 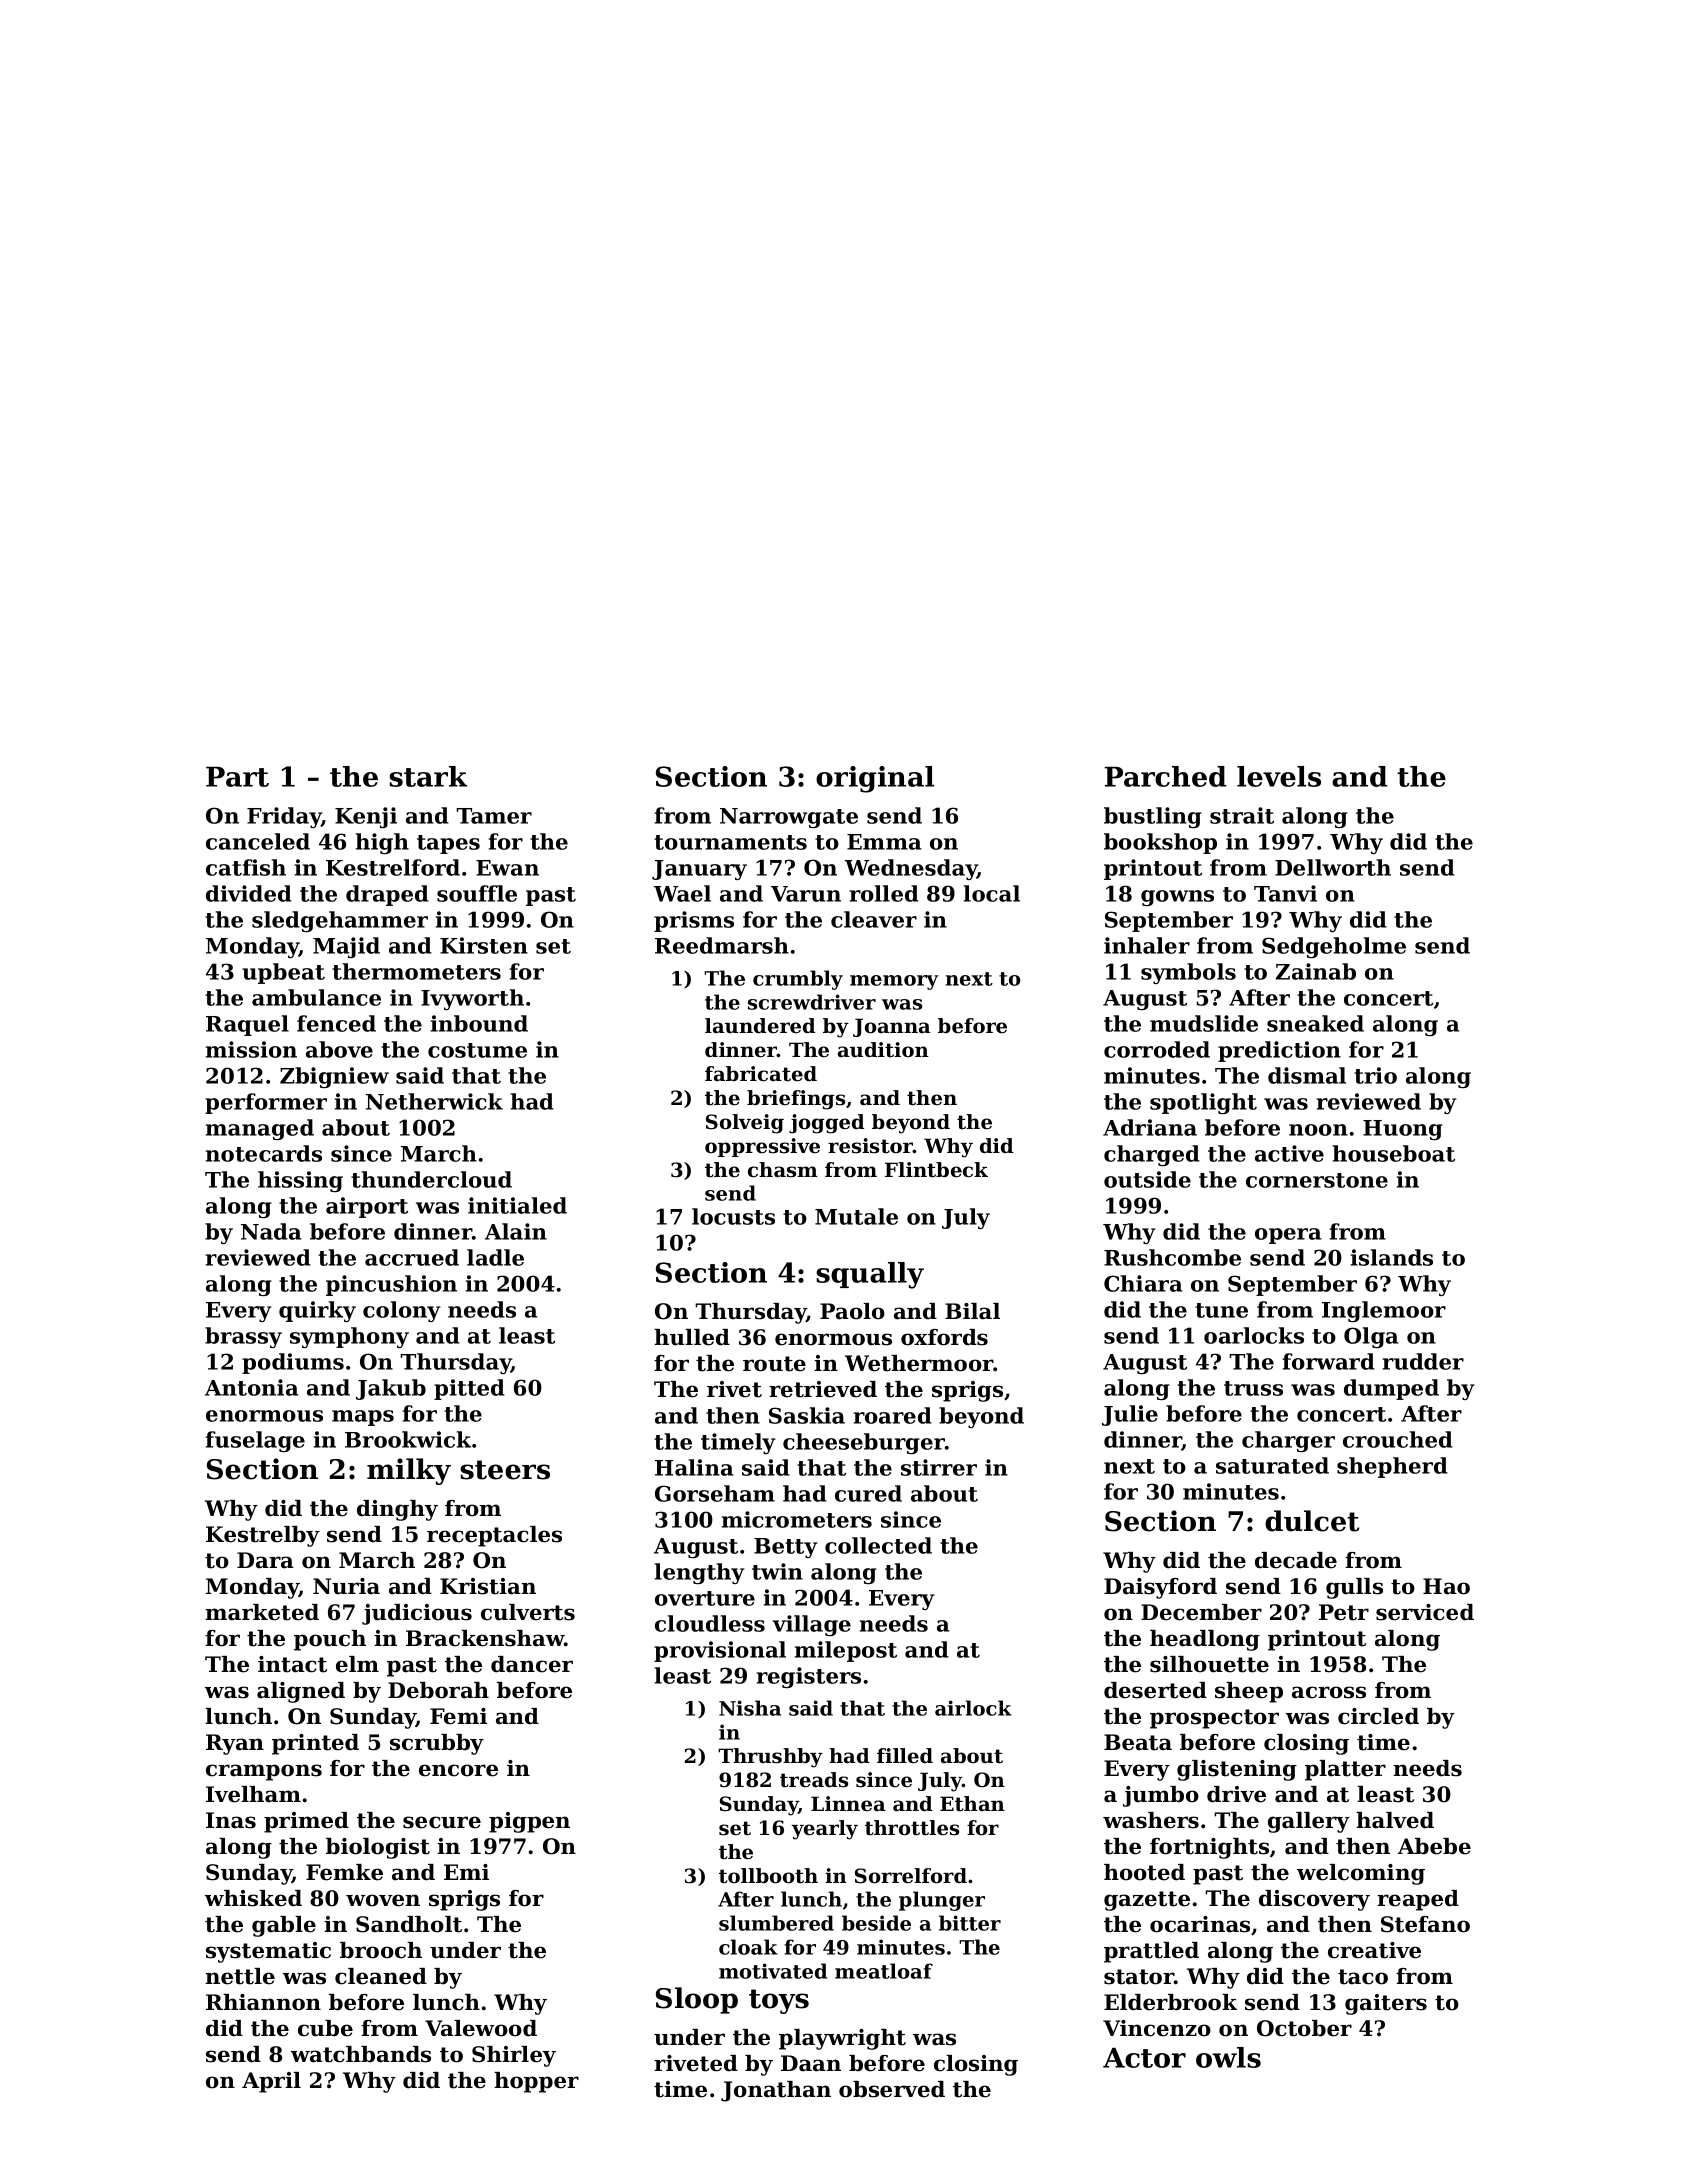 What do you see at coordinates (874, 919) in the image?
I see `cleaver` at bounding box center [874, 919].
